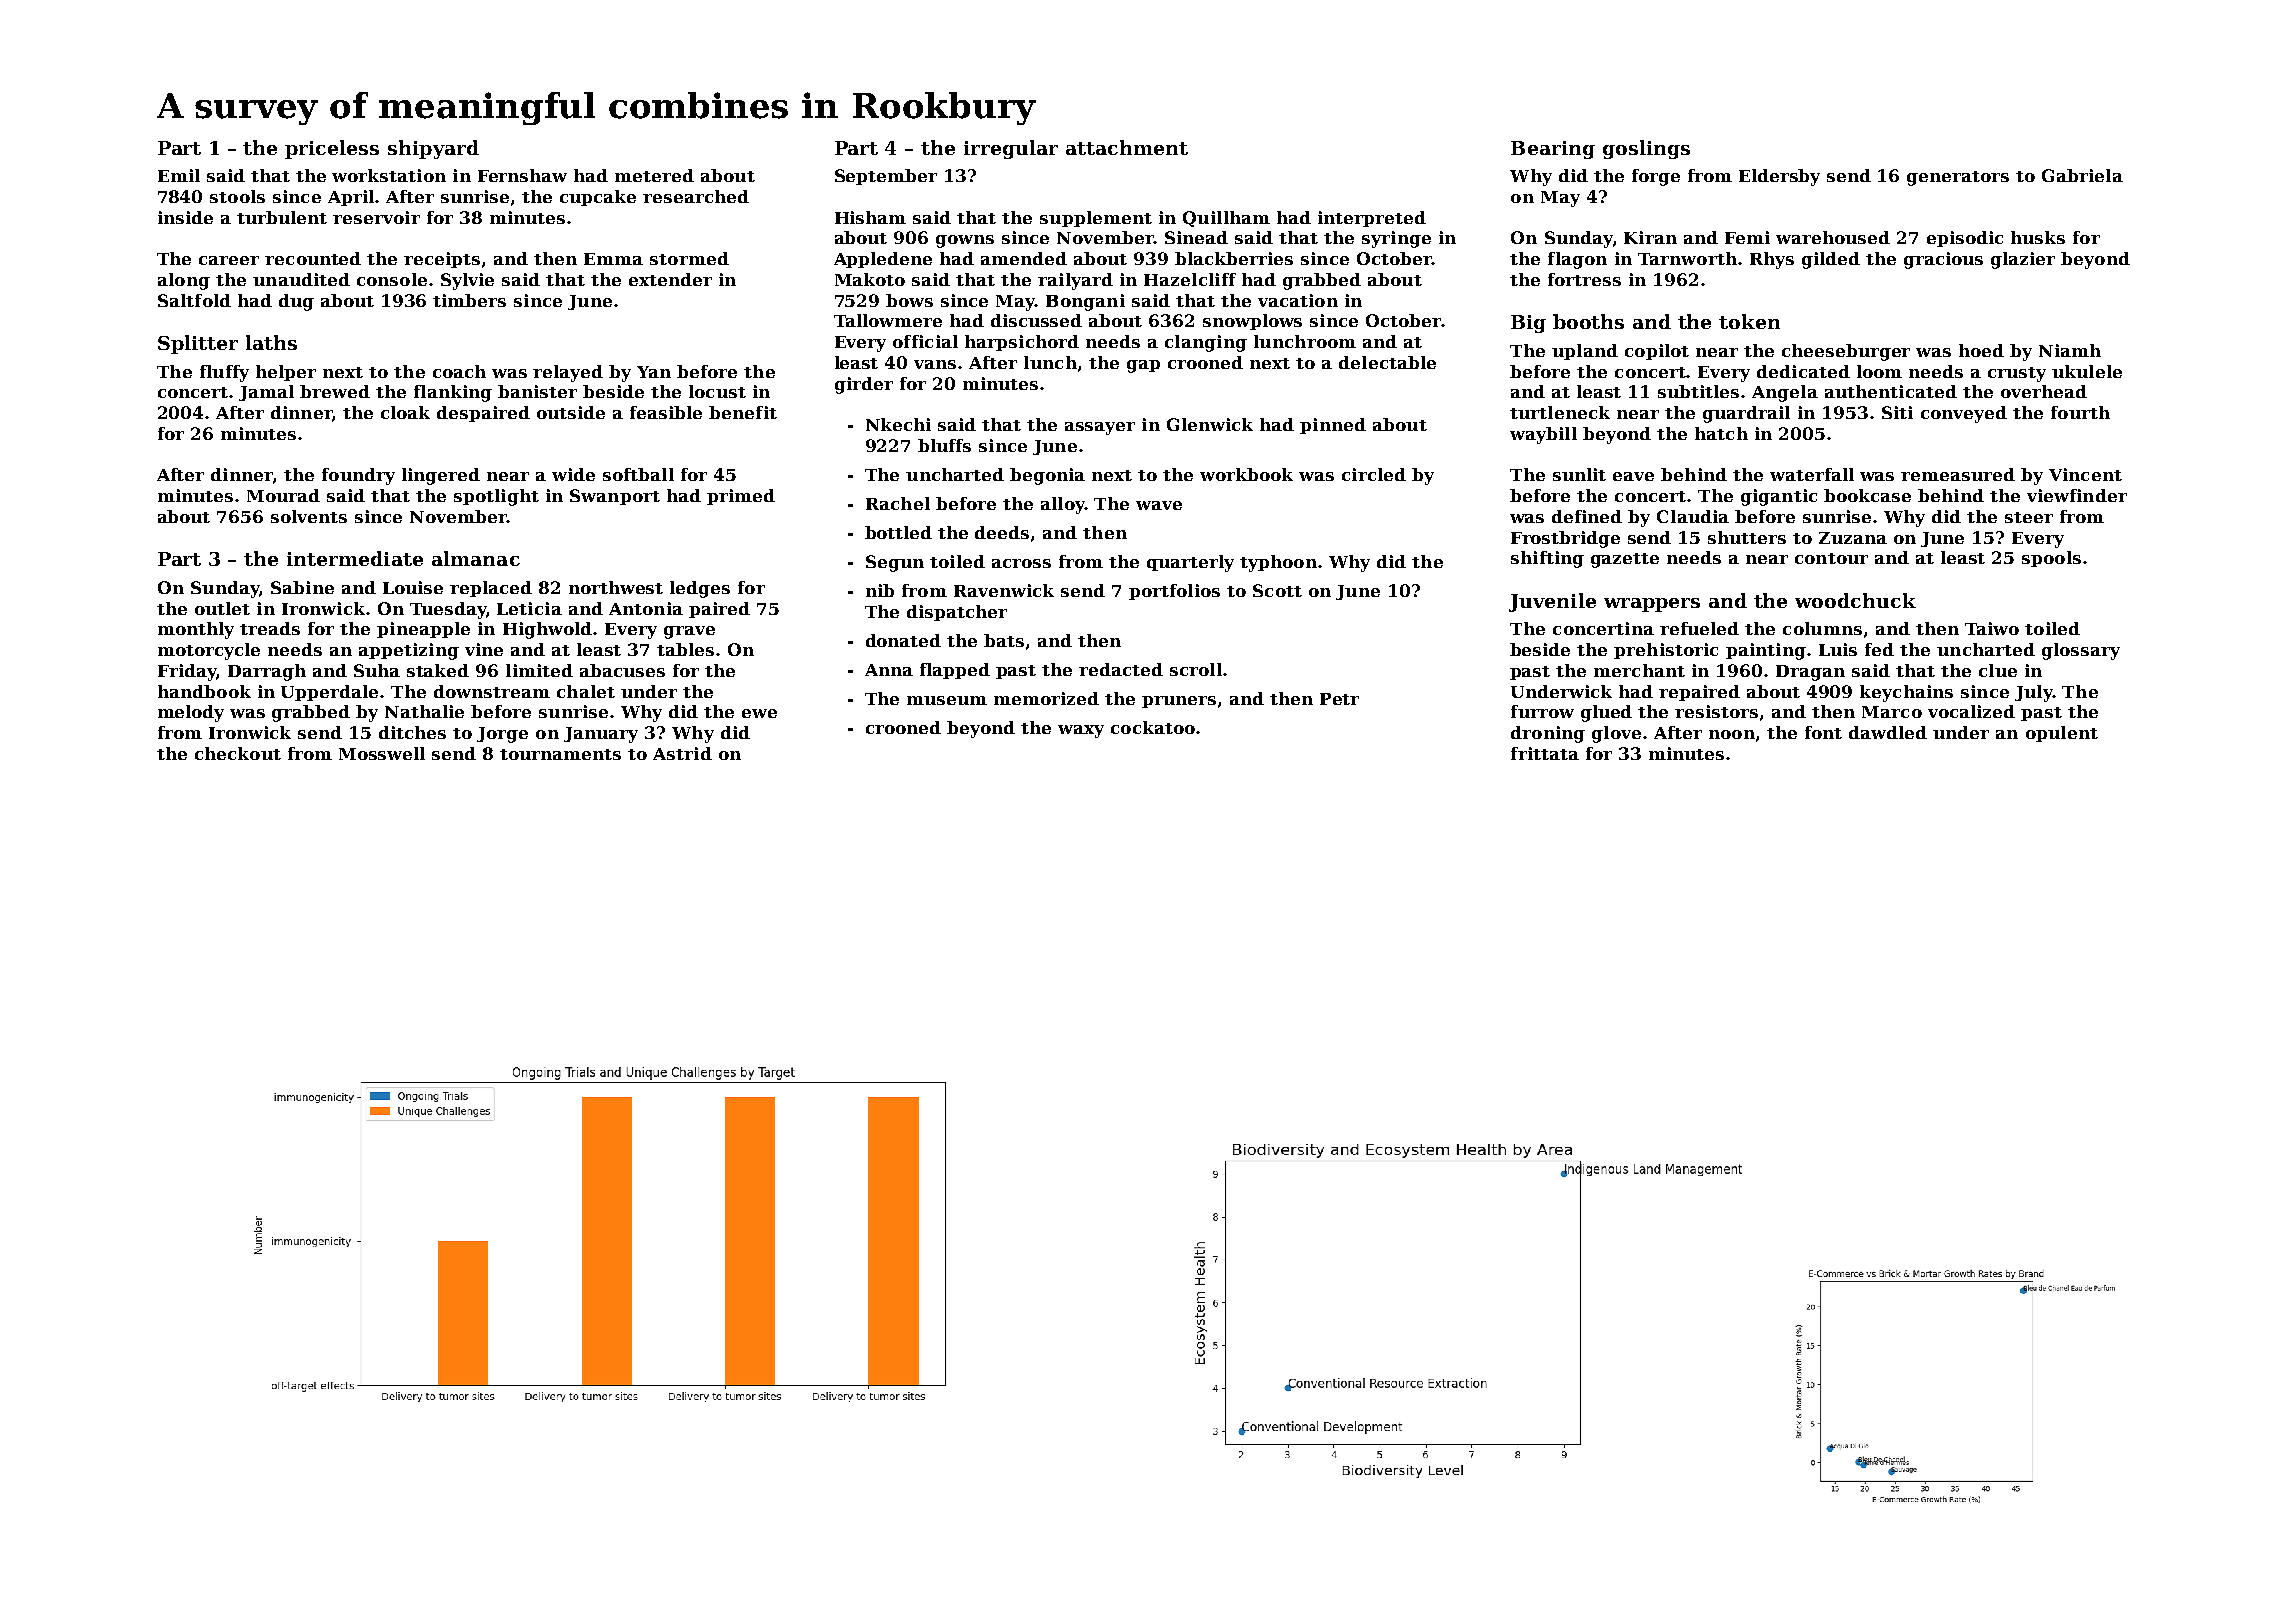  What do you see at coordinates (1127, 147) in the image?
I see `attachment` at bounding box center [1127, 147].
